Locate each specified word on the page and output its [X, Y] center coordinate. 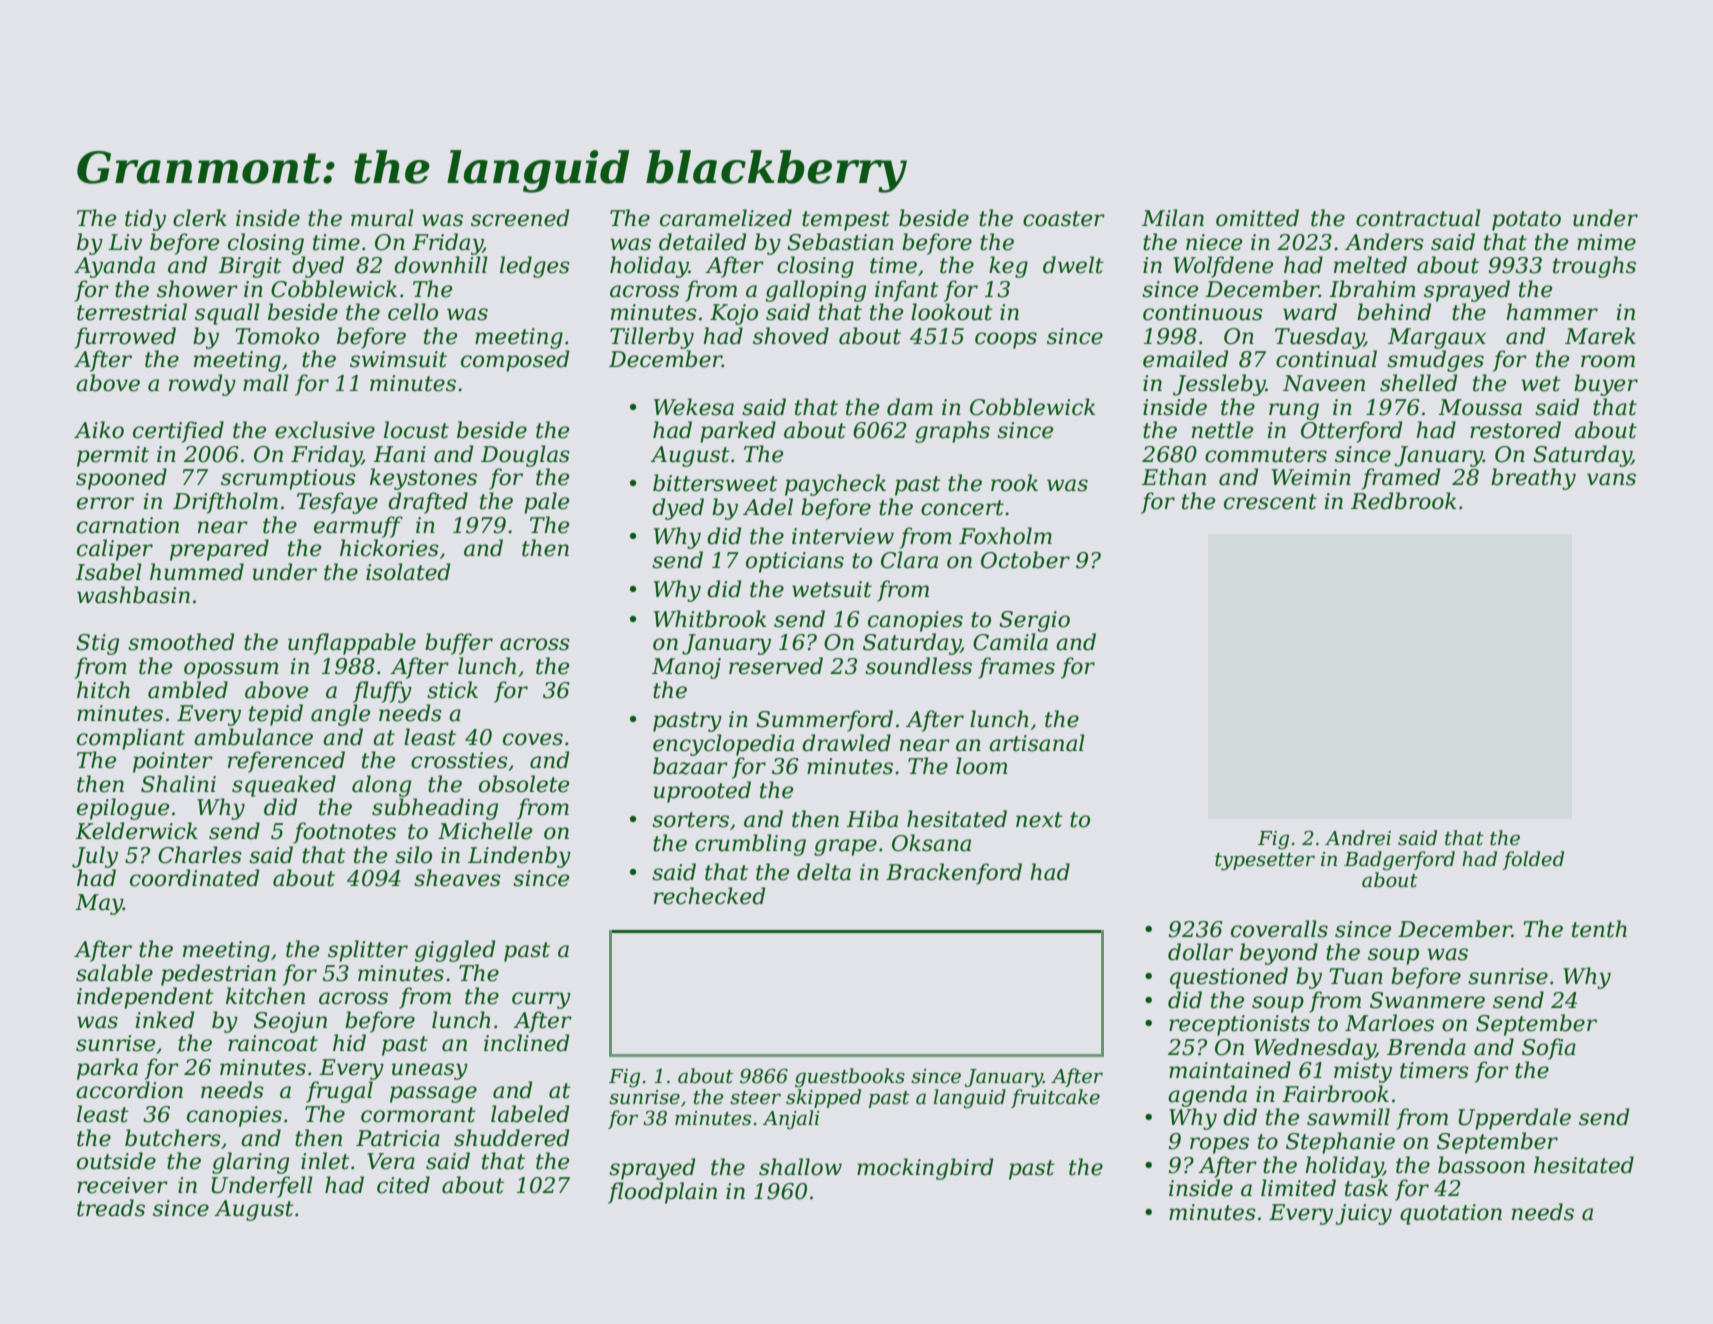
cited [403, 1185]
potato [1526, 221]
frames [1016, 668]
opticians [795, 562]
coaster [1064, 219]
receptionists [1239, 1025]
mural [382, 218]
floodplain [662, 1193]
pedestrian [218, 975]
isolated [408, 572]
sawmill [1348, 1117]
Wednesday [1315, 1049]
